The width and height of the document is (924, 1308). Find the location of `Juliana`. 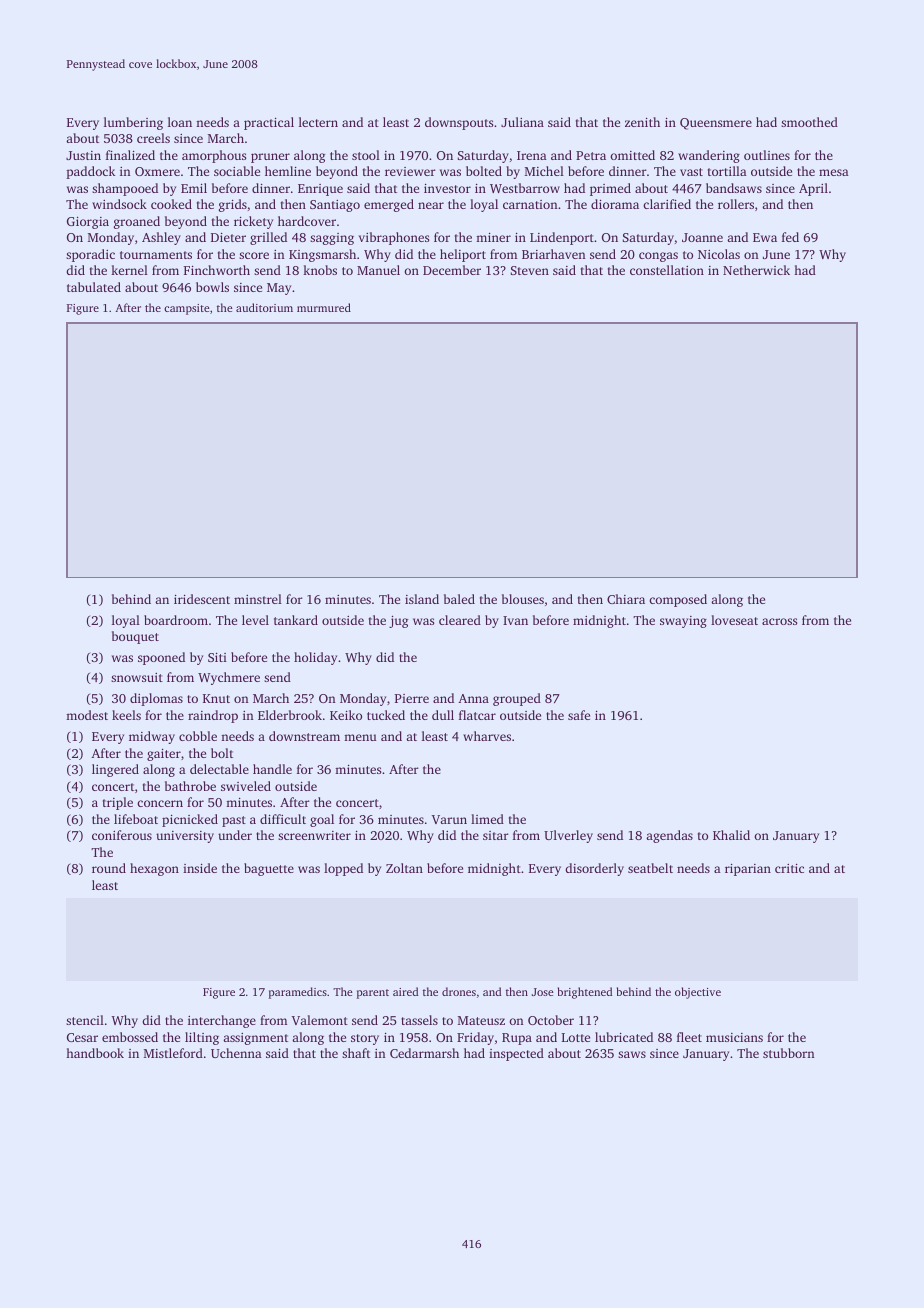

Juliana is located at coordinates (522, 122).
